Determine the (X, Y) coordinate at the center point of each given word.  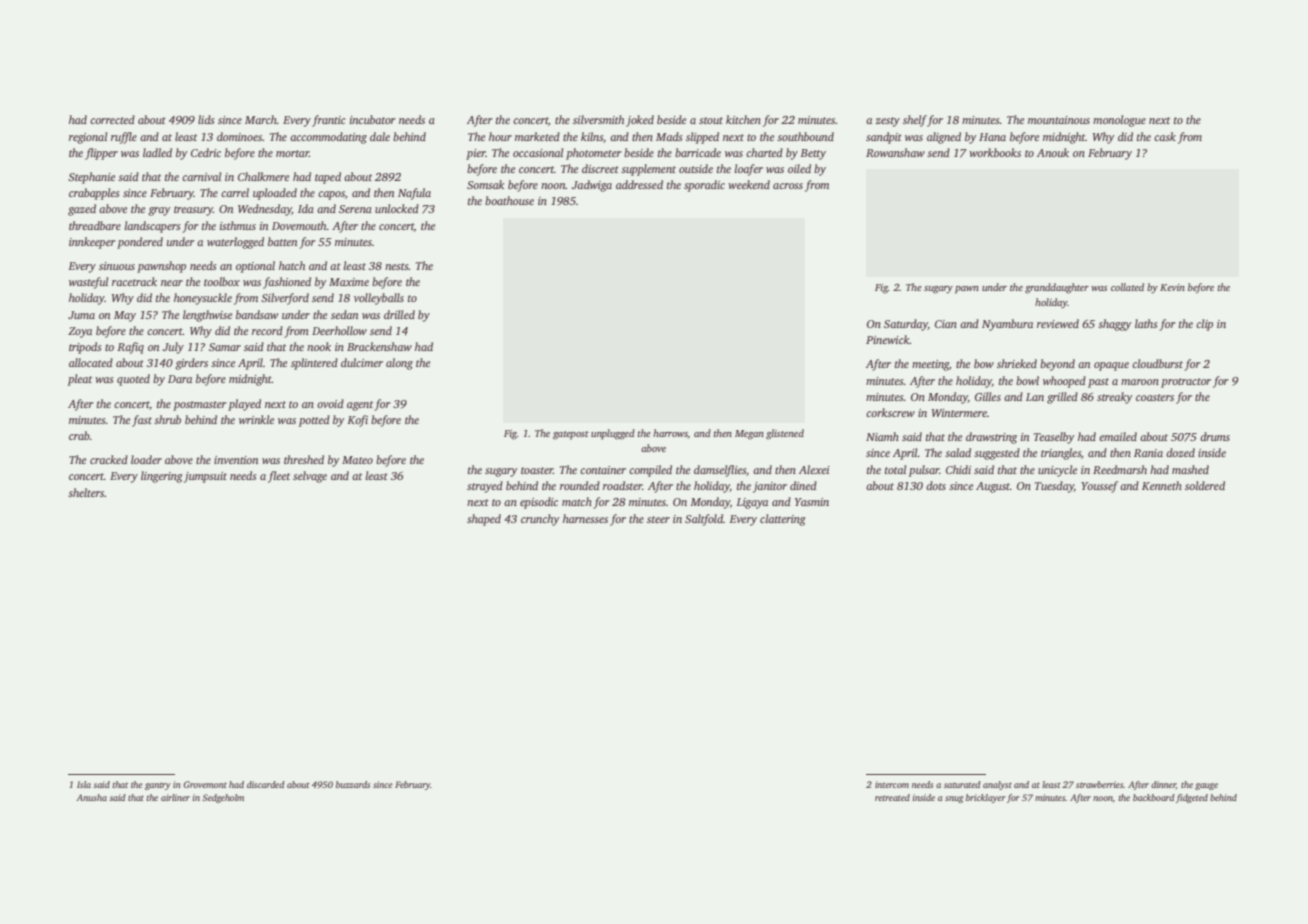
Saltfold (704, 520)
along (399, 364)
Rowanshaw (895, 152)
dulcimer (362, 362)
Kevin (1172, 287)
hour (500, 136)
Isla (84, 784)
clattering (783, 520)
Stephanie (91, 178)
